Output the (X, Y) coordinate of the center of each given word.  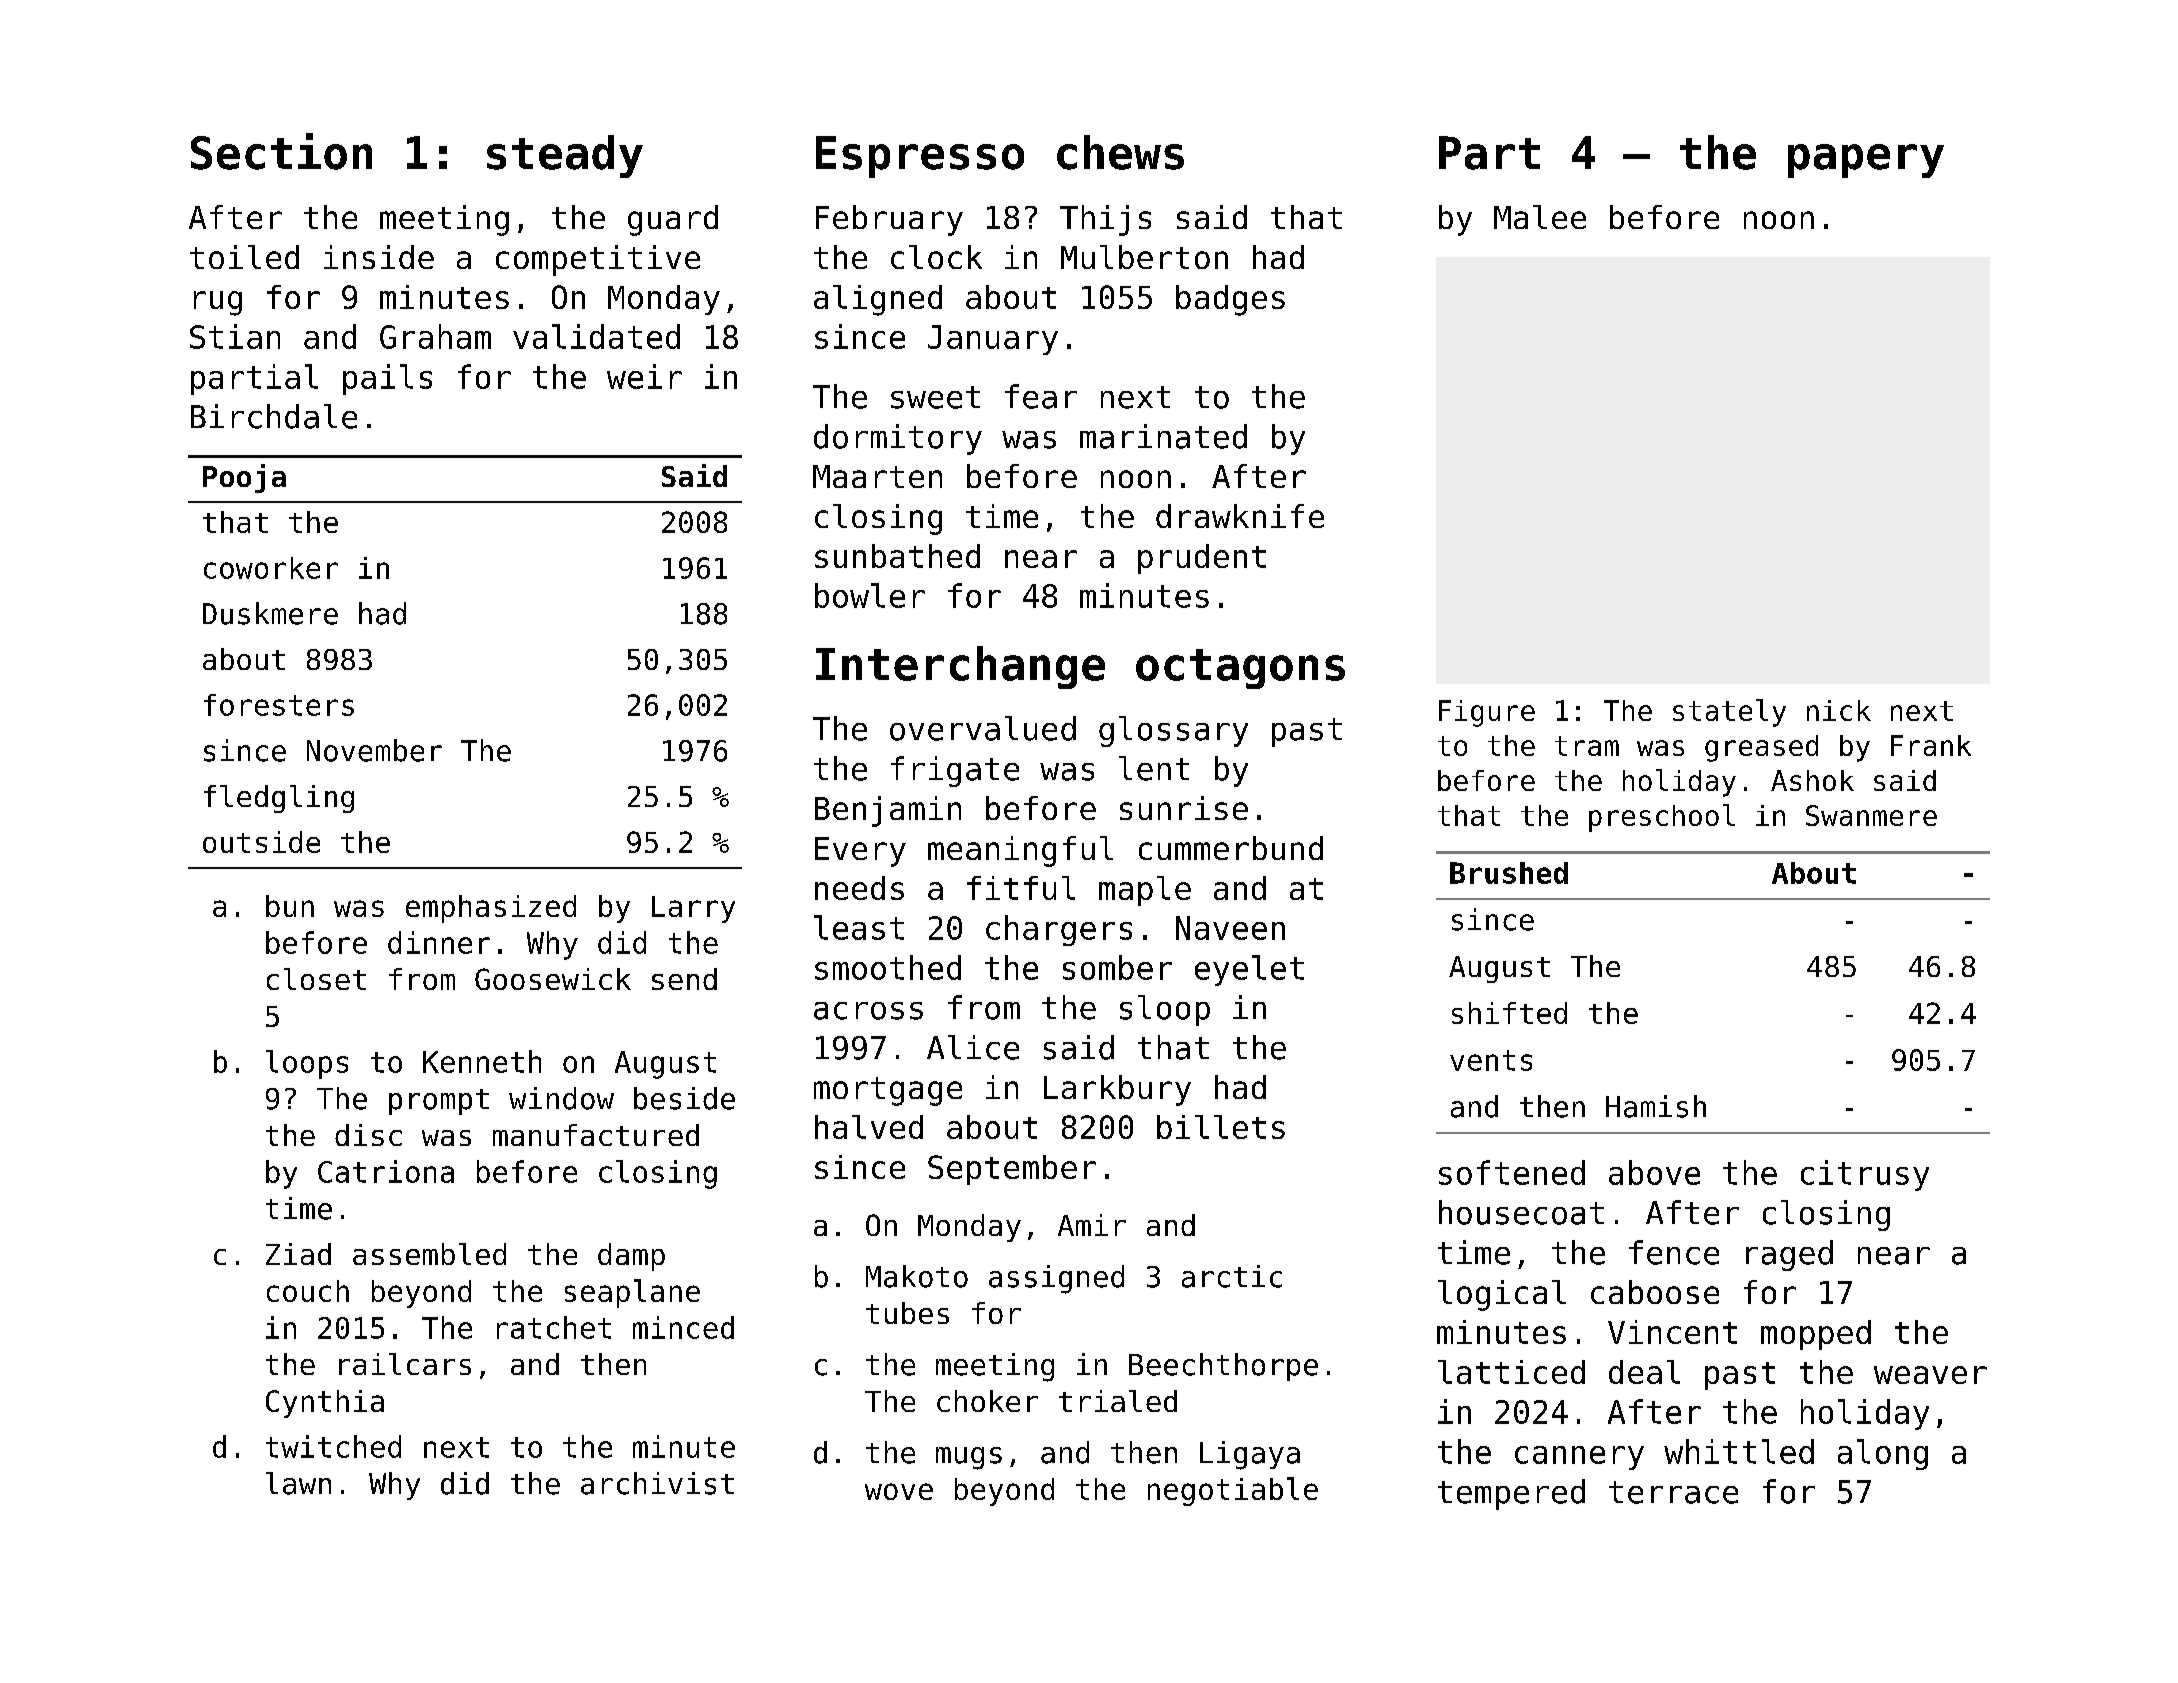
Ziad (298, 1254)
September (1012, 1170)
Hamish (1656, 1106)
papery (1866, 161)
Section (281, 151)
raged (1789, 1255)
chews (1120, 152)
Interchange (960, 667)
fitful (1021, 888)
